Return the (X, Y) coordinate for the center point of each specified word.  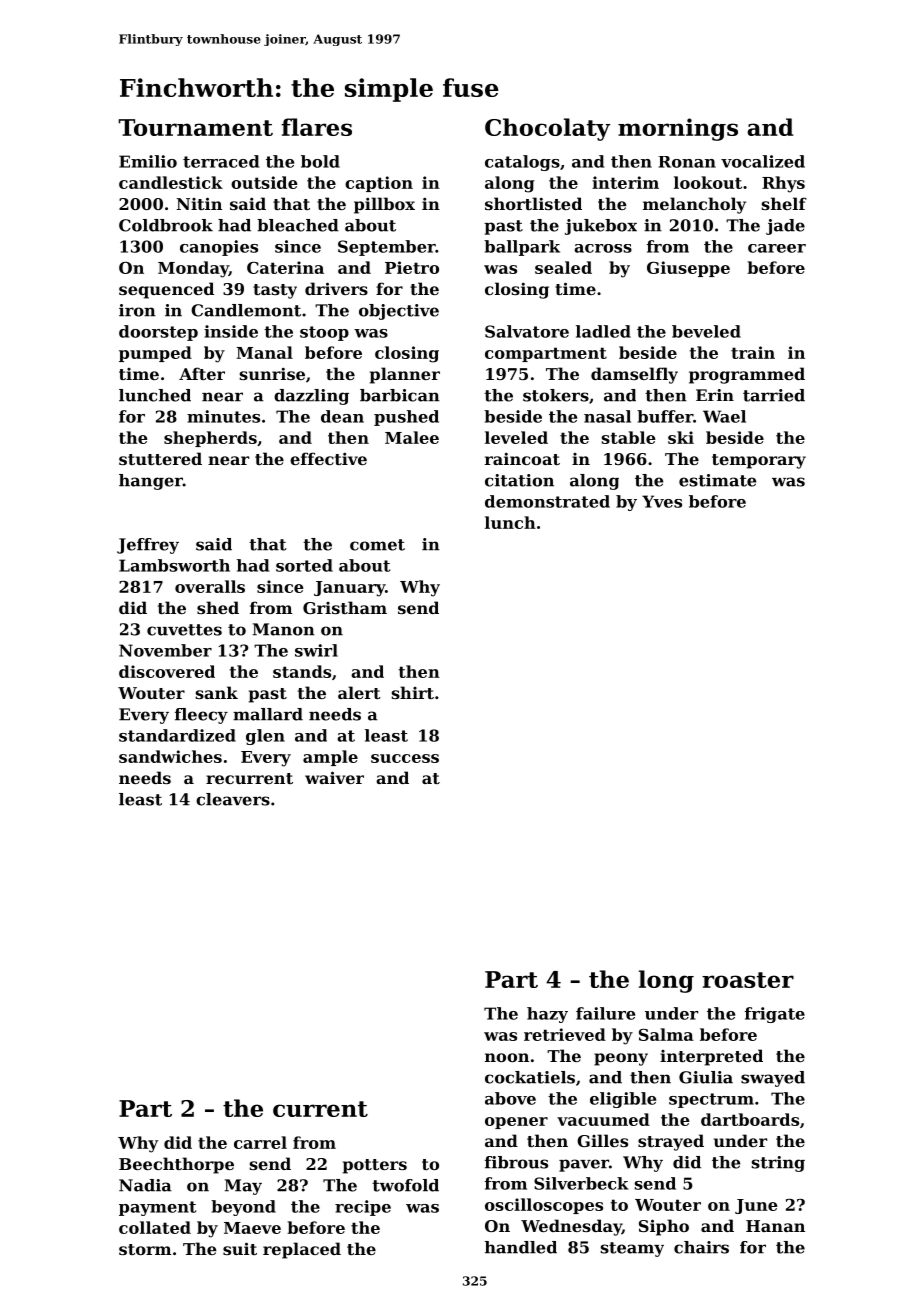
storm (145, 1249)
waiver (334, 777)
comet (377, 545)
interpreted (711, 1057)
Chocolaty (547, 129)
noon (507, 1057)
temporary (759, 461)
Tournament (195, 127)
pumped (155, 354)
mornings (678, 129)
